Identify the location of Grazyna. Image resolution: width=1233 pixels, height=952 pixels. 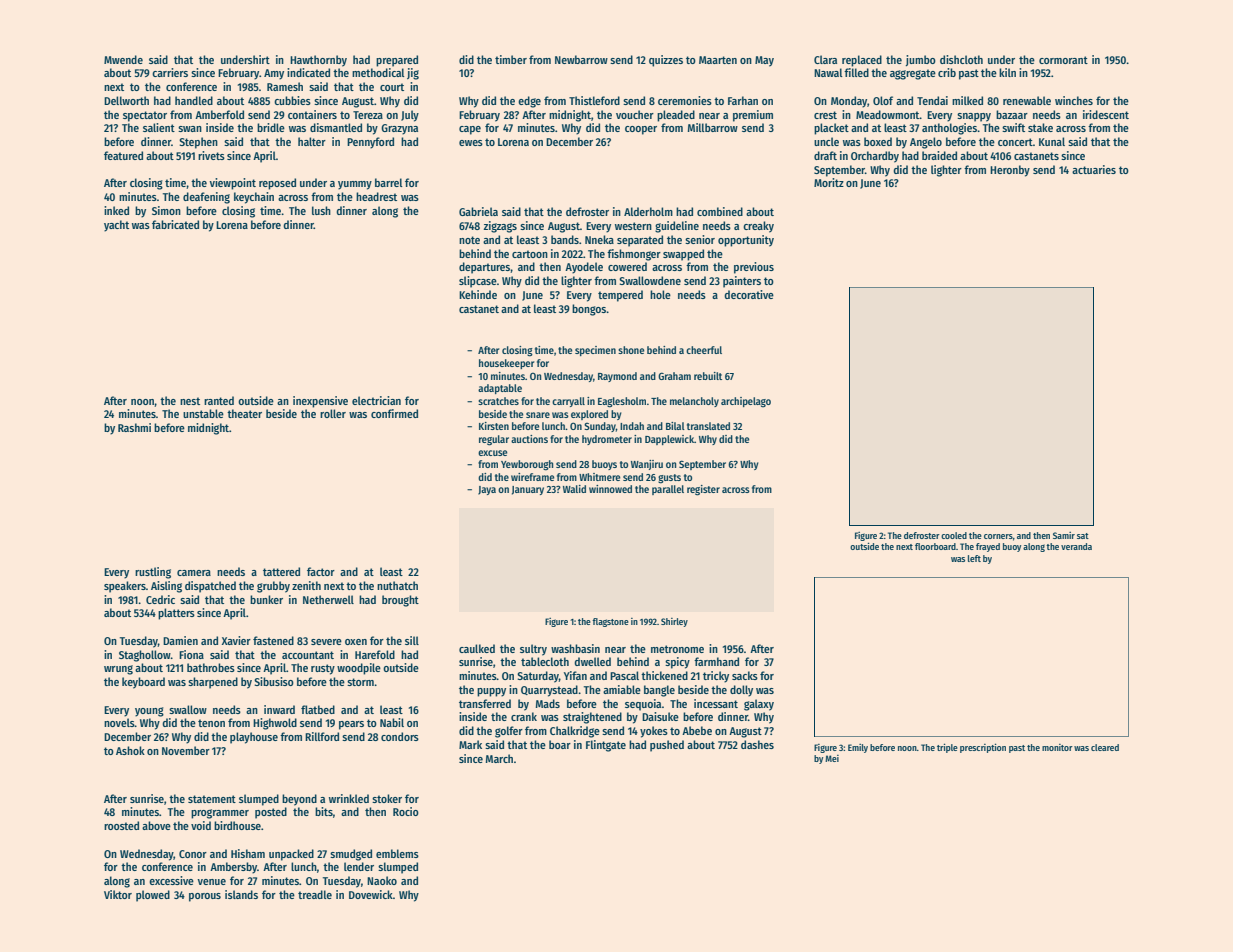
(399, 129).
